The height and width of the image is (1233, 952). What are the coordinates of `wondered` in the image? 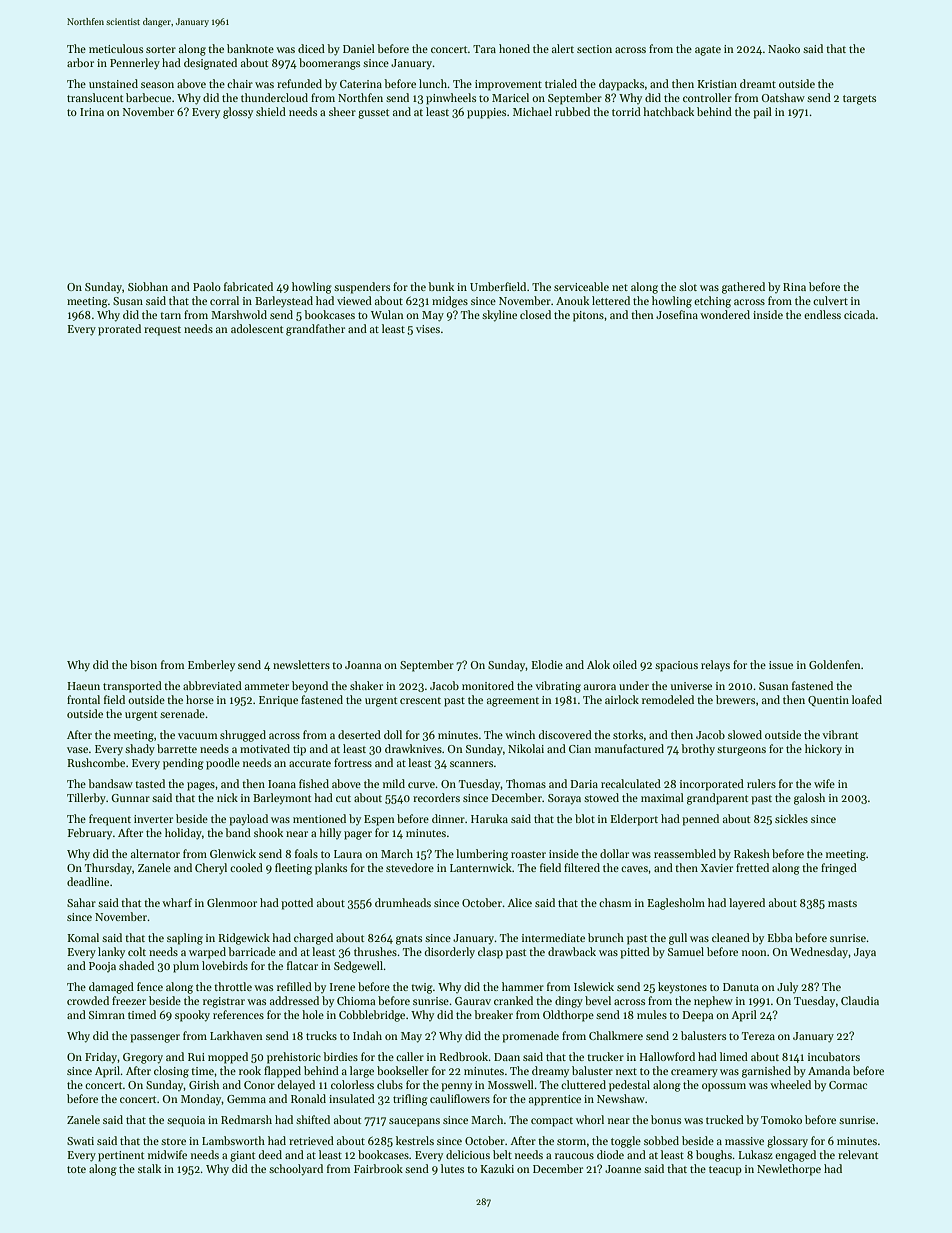 It's located at (725, 314).
